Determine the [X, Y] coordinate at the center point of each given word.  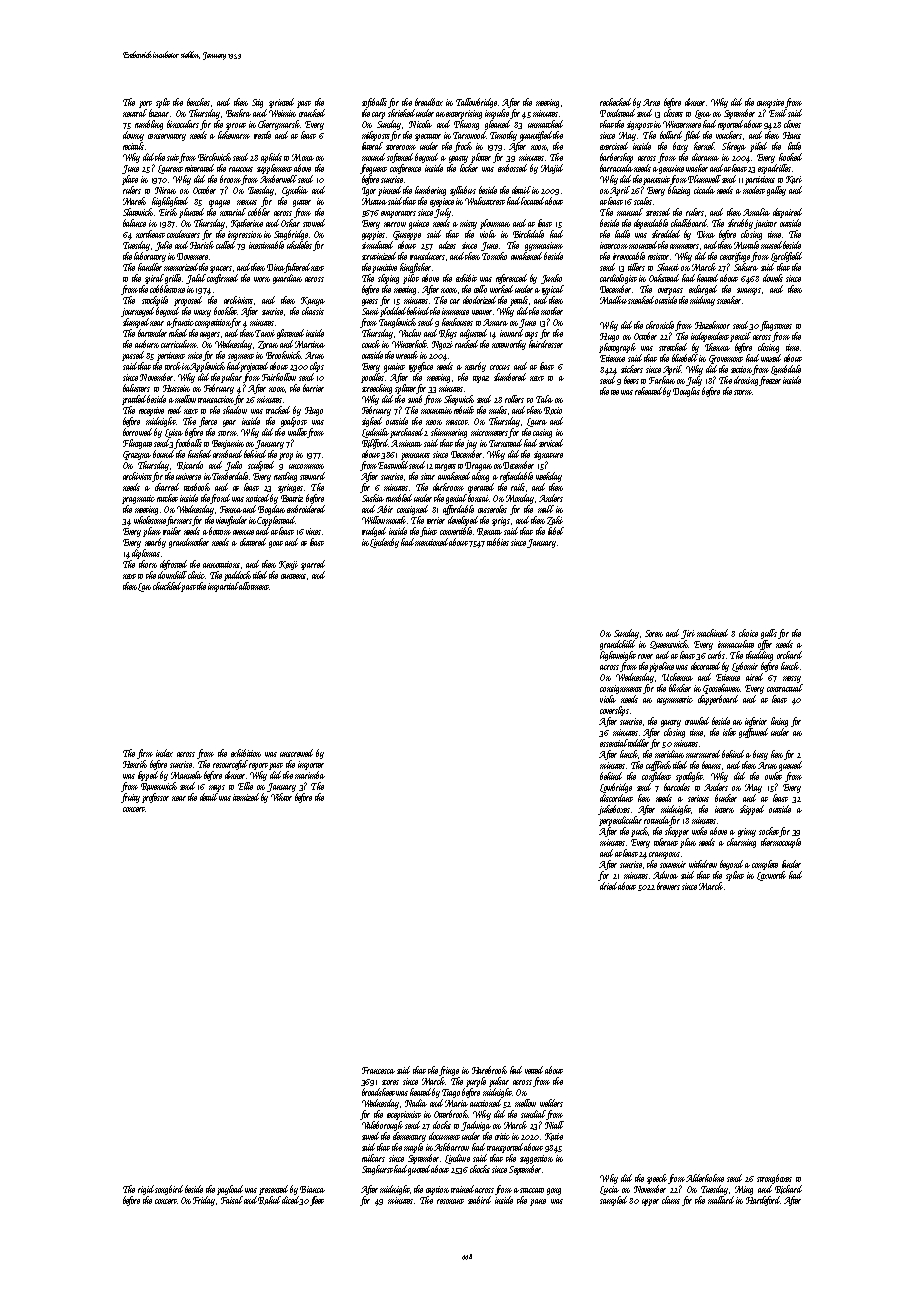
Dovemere [192, 256]
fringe [449, 1071]
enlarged [703, 290]
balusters [136, 388]
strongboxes [774, 1179]
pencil [740, 337]
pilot [411, 279]
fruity [130, 798]
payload [230, 1190]
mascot [456, 422]
